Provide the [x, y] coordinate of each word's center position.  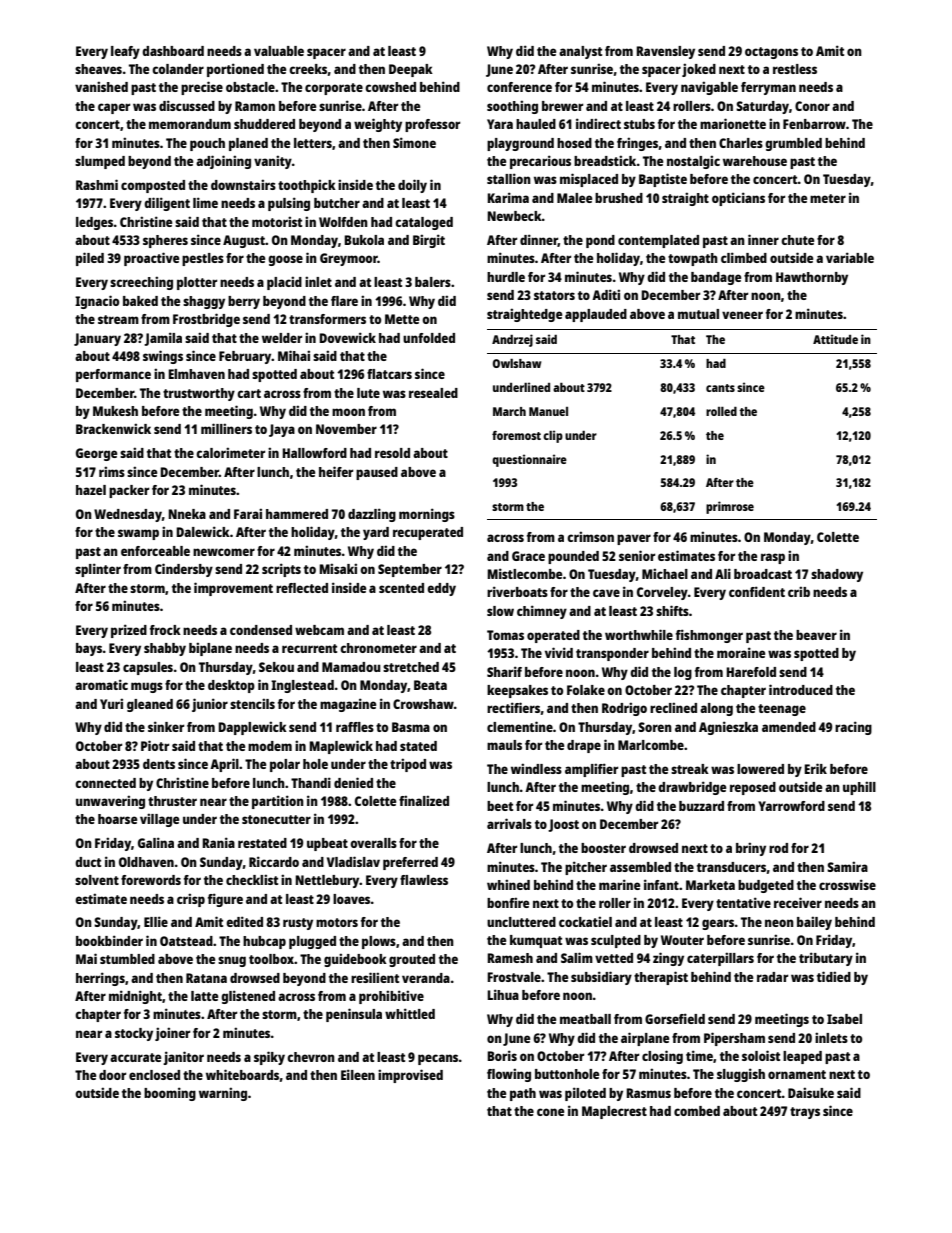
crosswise [847, 884]
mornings [427, 515]
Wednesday [128, 515]
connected [105, 783]
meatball [585, 1019]
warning [223, 1094]
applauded [596, 315]
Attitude [835, 339]
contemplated [658, 241]
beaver [816, 635]
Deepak [411, 70]
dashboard [173, 51]
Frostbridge [206, 320]
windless [536, 768]
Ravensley [665, 52]
